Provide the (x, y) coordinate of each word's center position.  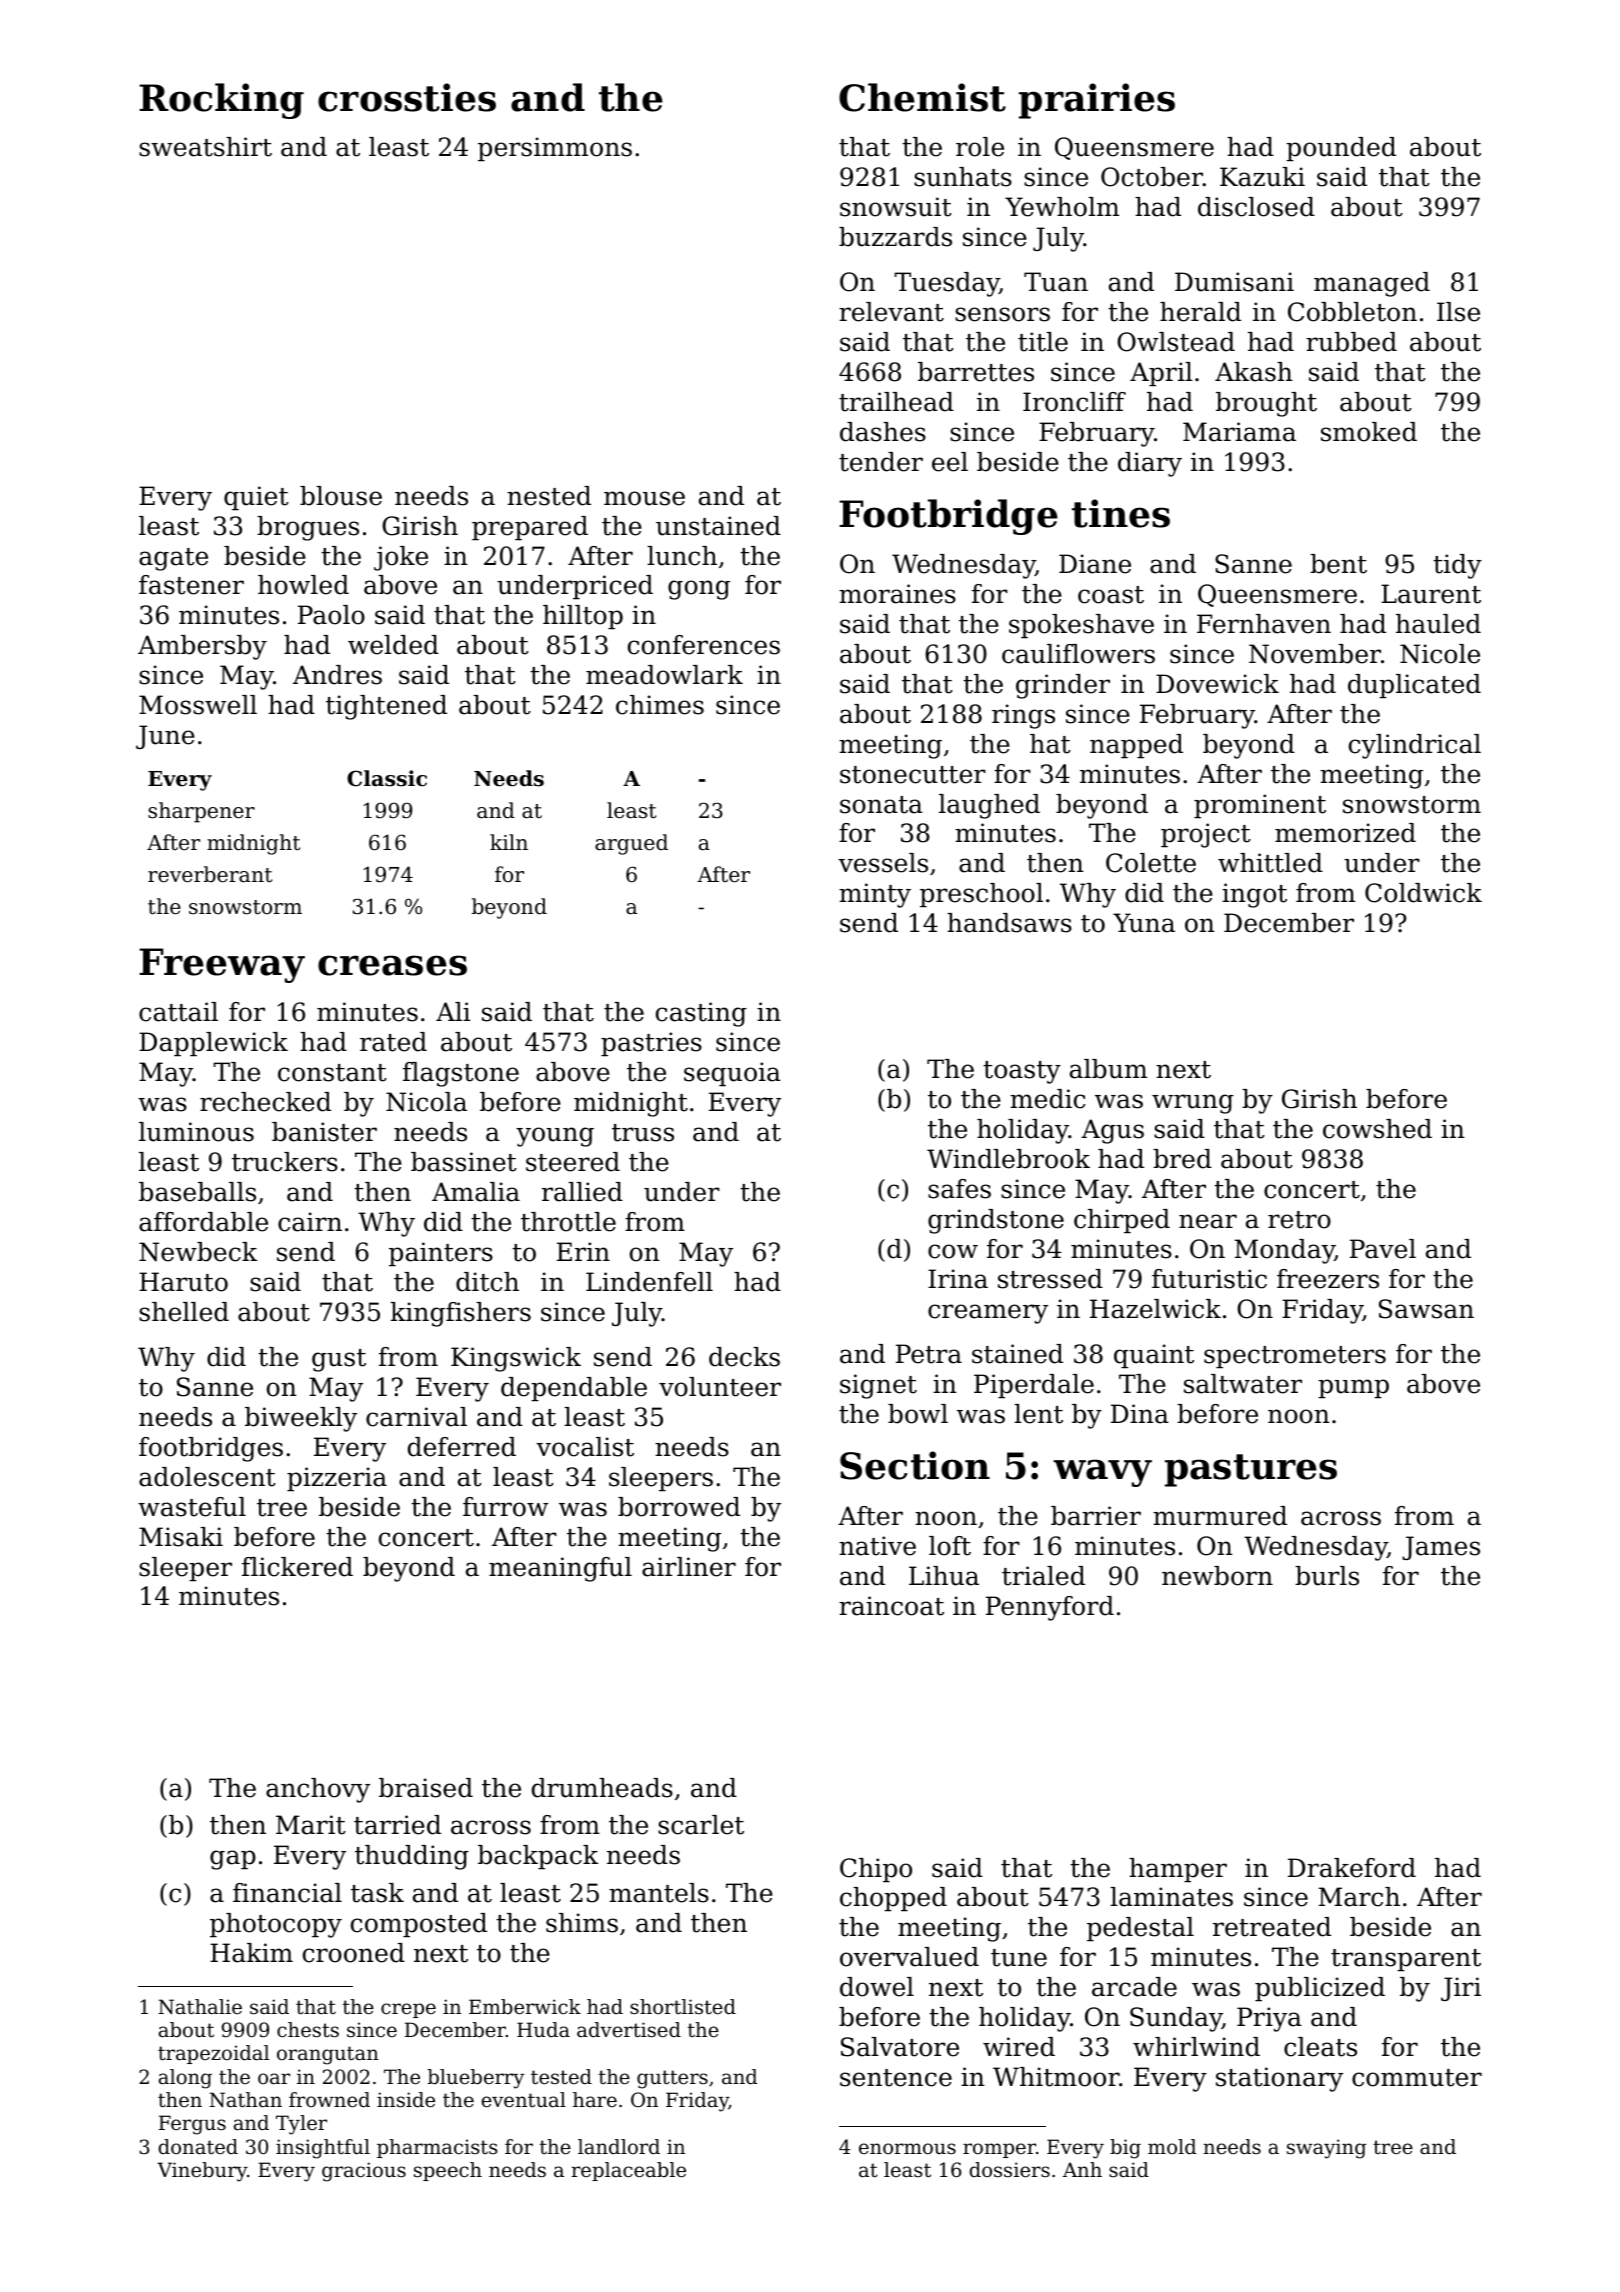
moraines (897, 594)
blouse (341, 496)
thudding (412, 1857)
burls (1327, 1576)
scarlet (701, 1825)
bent (1338, 564)
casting (701, 1014)
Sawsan (1426, 1309)
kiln (509, 842)
